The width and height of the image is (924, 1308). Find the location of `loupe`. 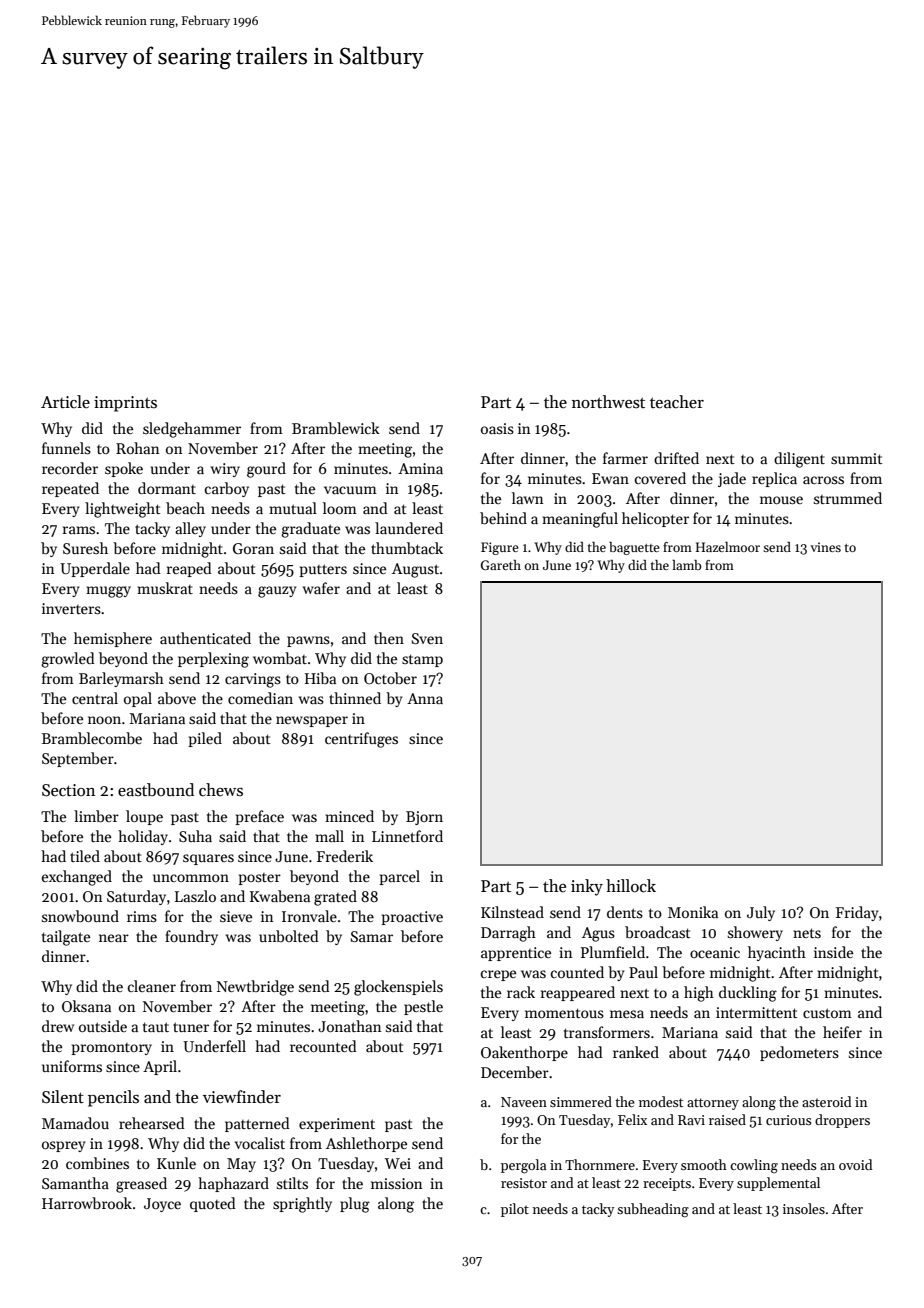

loupe is located at coordinates (144, 817).
